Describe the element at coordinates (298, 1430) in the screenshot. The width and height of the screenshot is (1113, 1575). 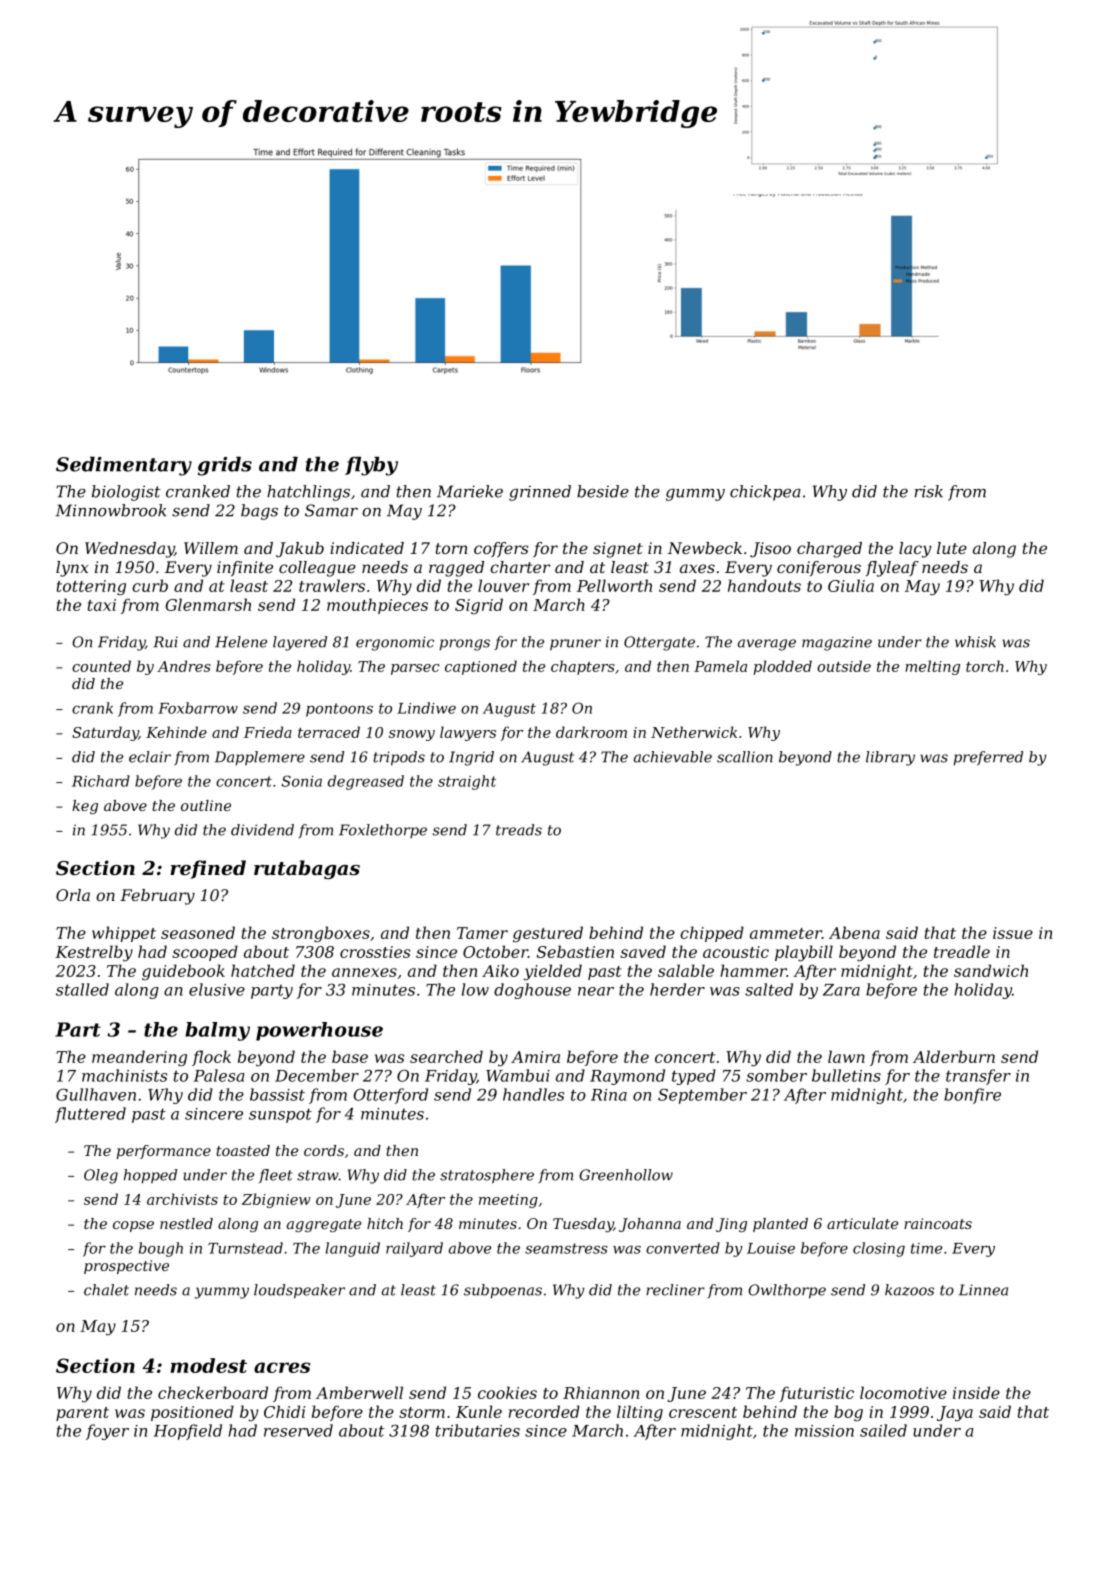
I see `reserved` at that location.
